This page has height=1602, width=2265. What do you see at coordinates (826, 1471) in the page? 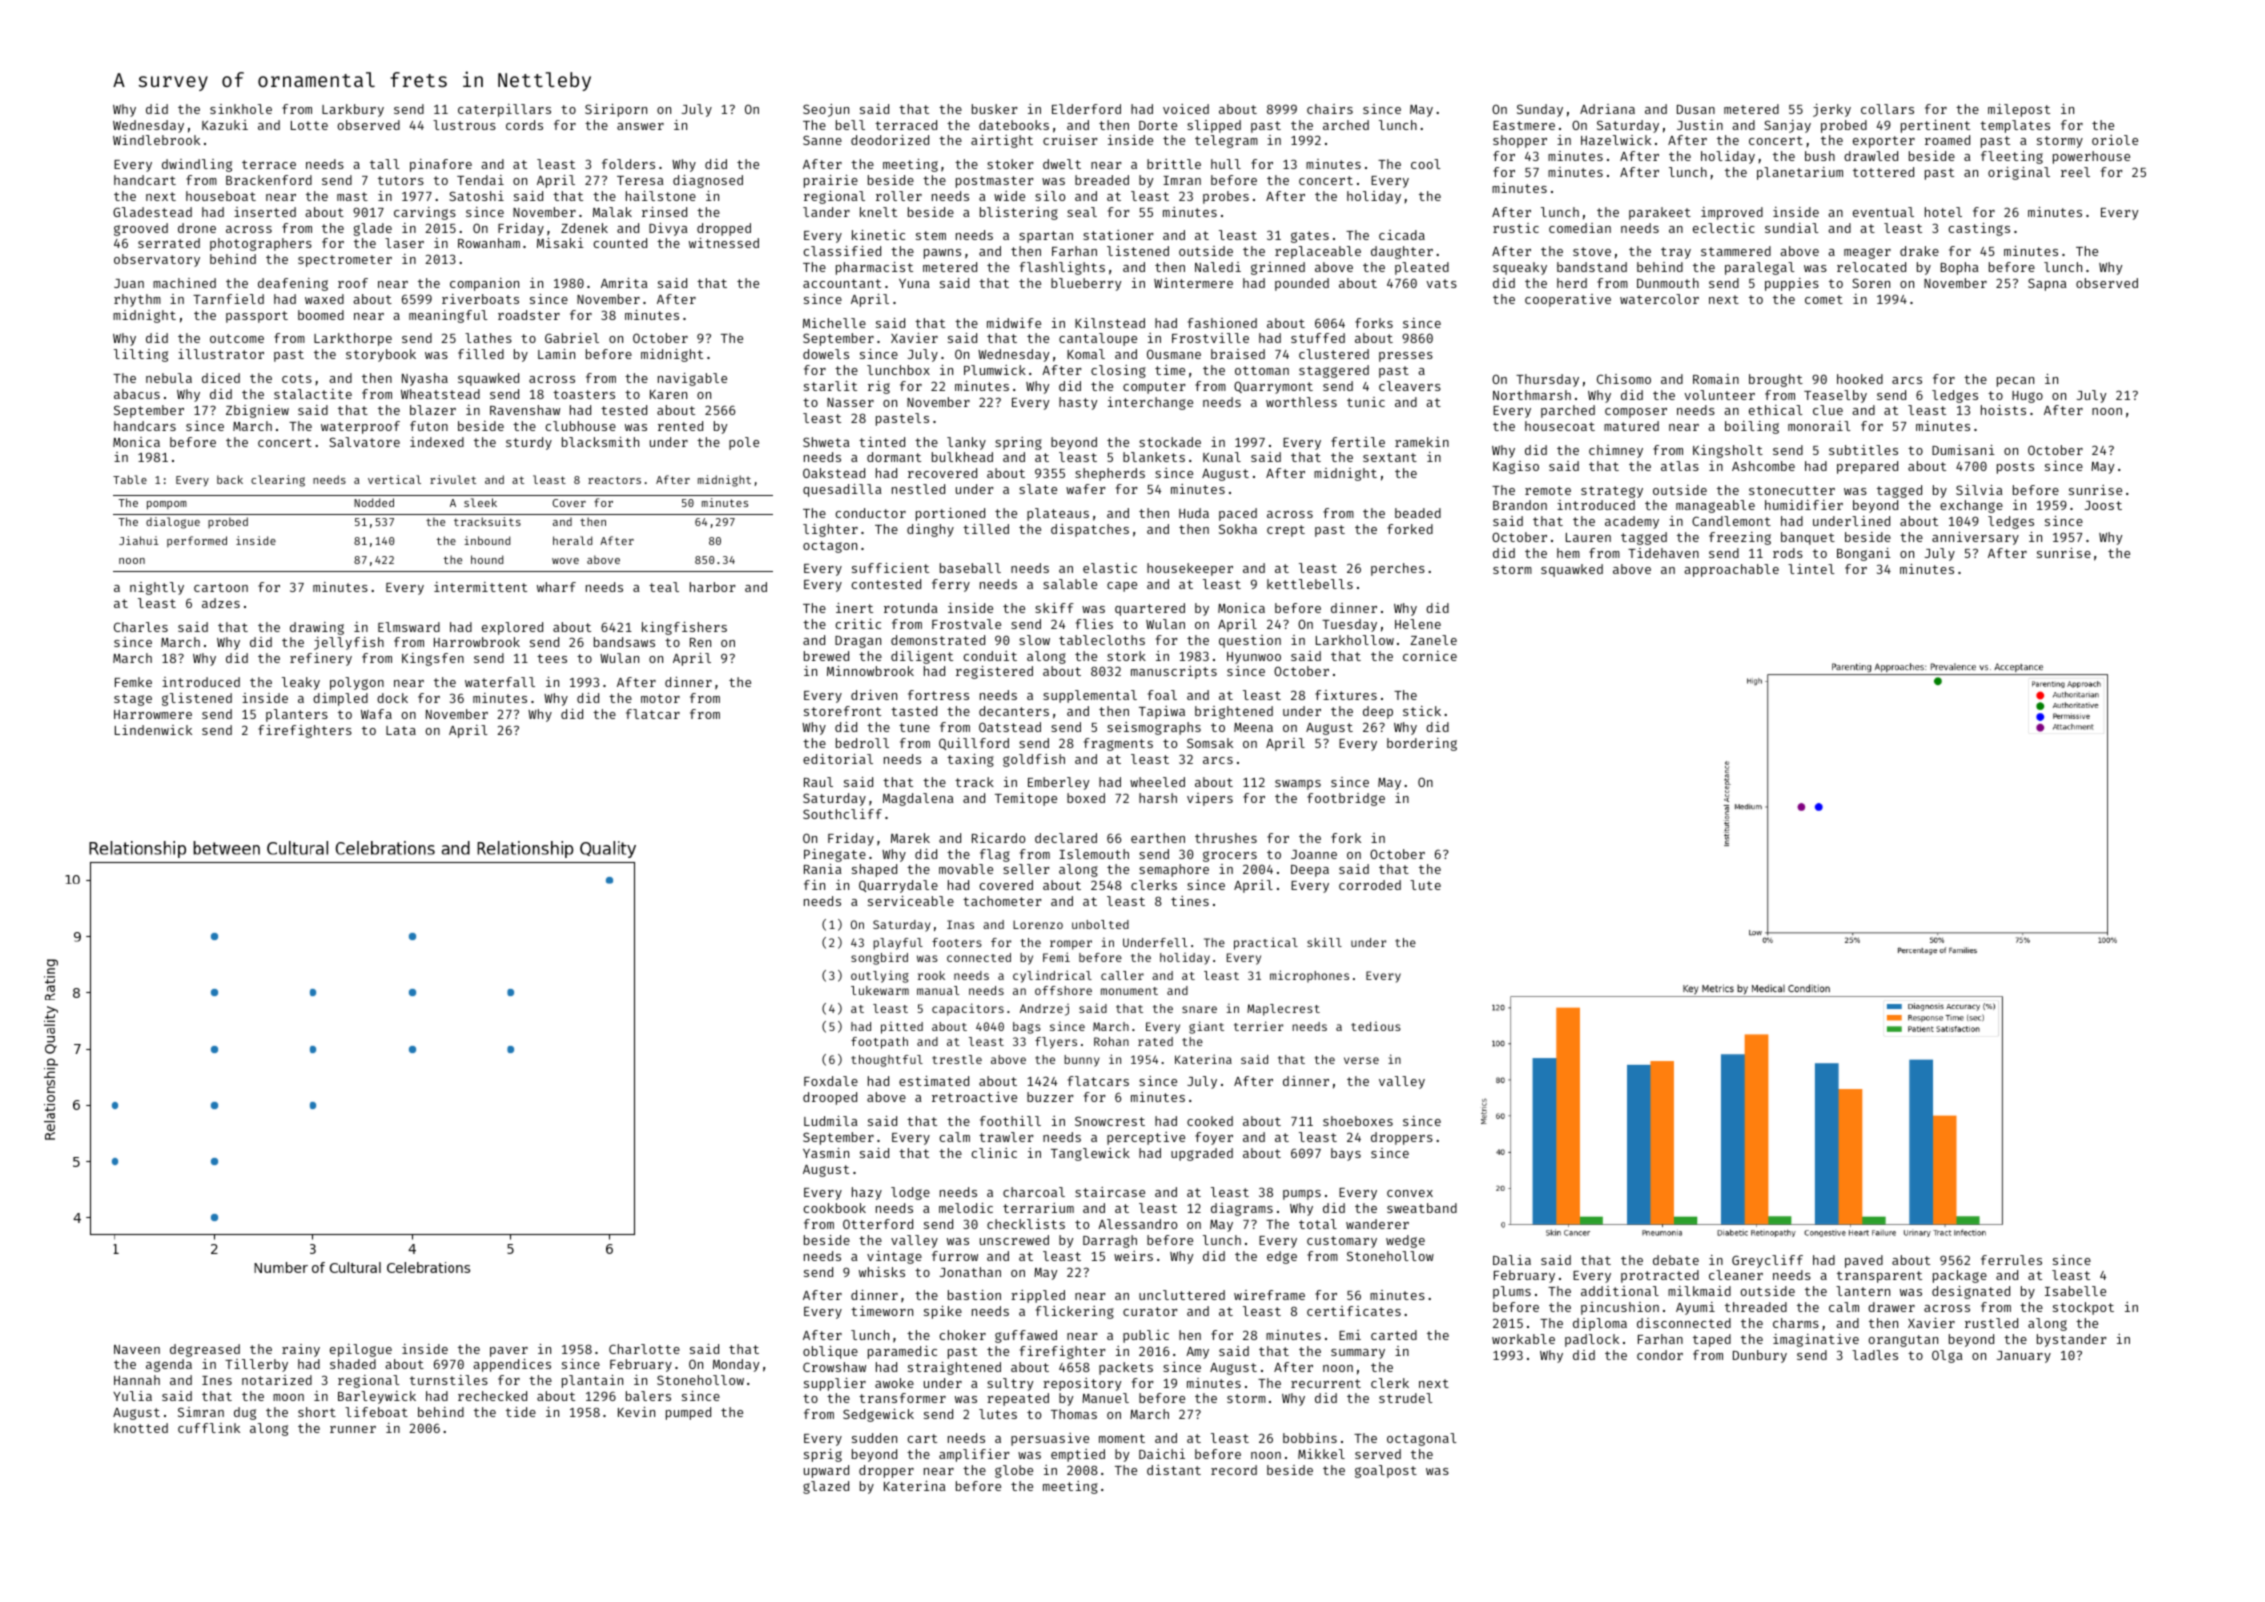
I see `upward` at bounding box center [826, 1471].
